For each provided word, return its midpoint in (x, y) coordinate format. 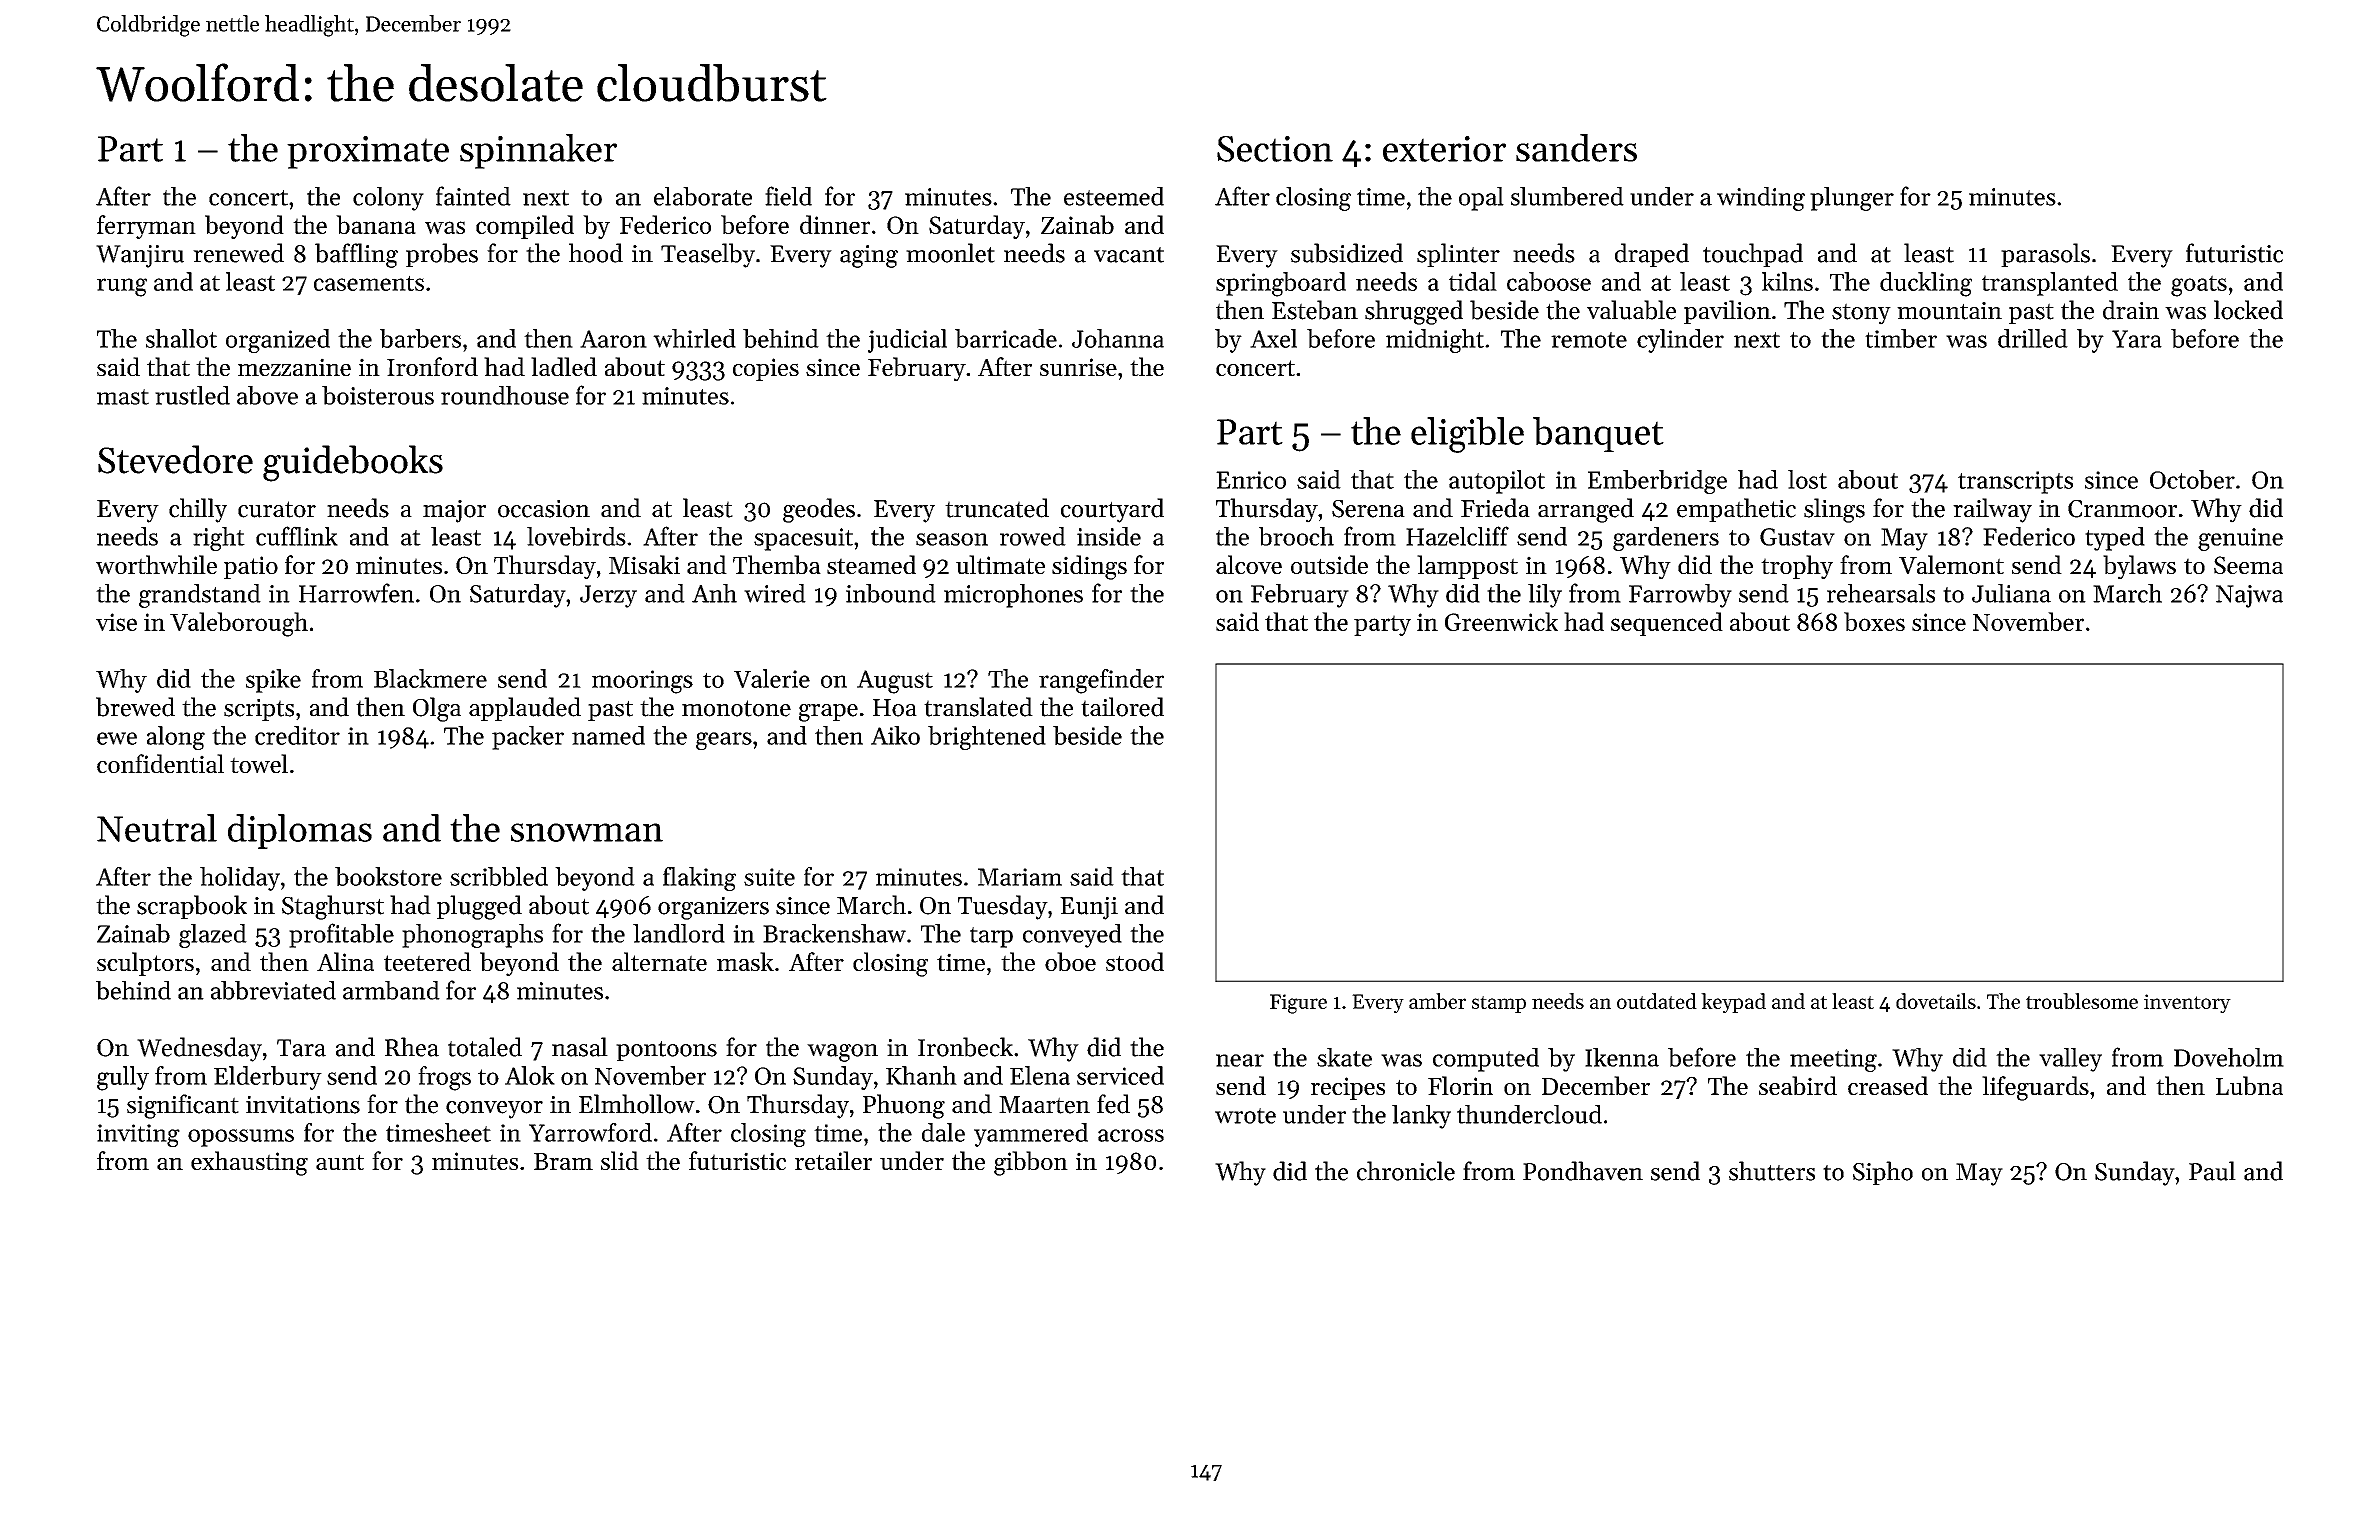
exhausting (249, 1163)
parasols (2045, 255)
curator (277, 509)
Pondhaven (1583, 1171)
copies (766, 369)
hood (596, 253)
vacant (1129, 255)
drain (2131, 310)
